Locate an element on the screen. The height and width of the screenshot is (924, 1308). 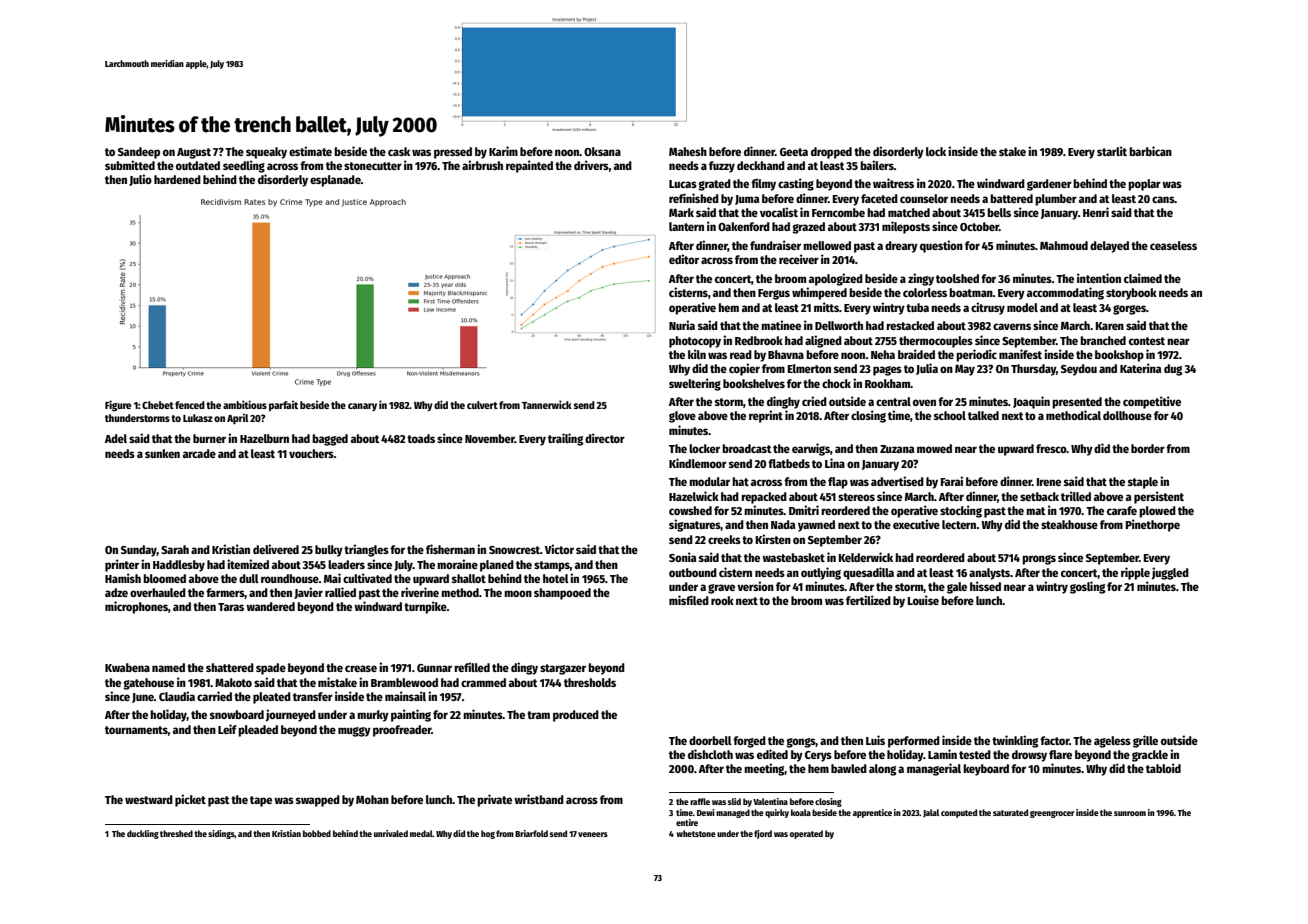
juggled is located at coordinates (1170, 573).
